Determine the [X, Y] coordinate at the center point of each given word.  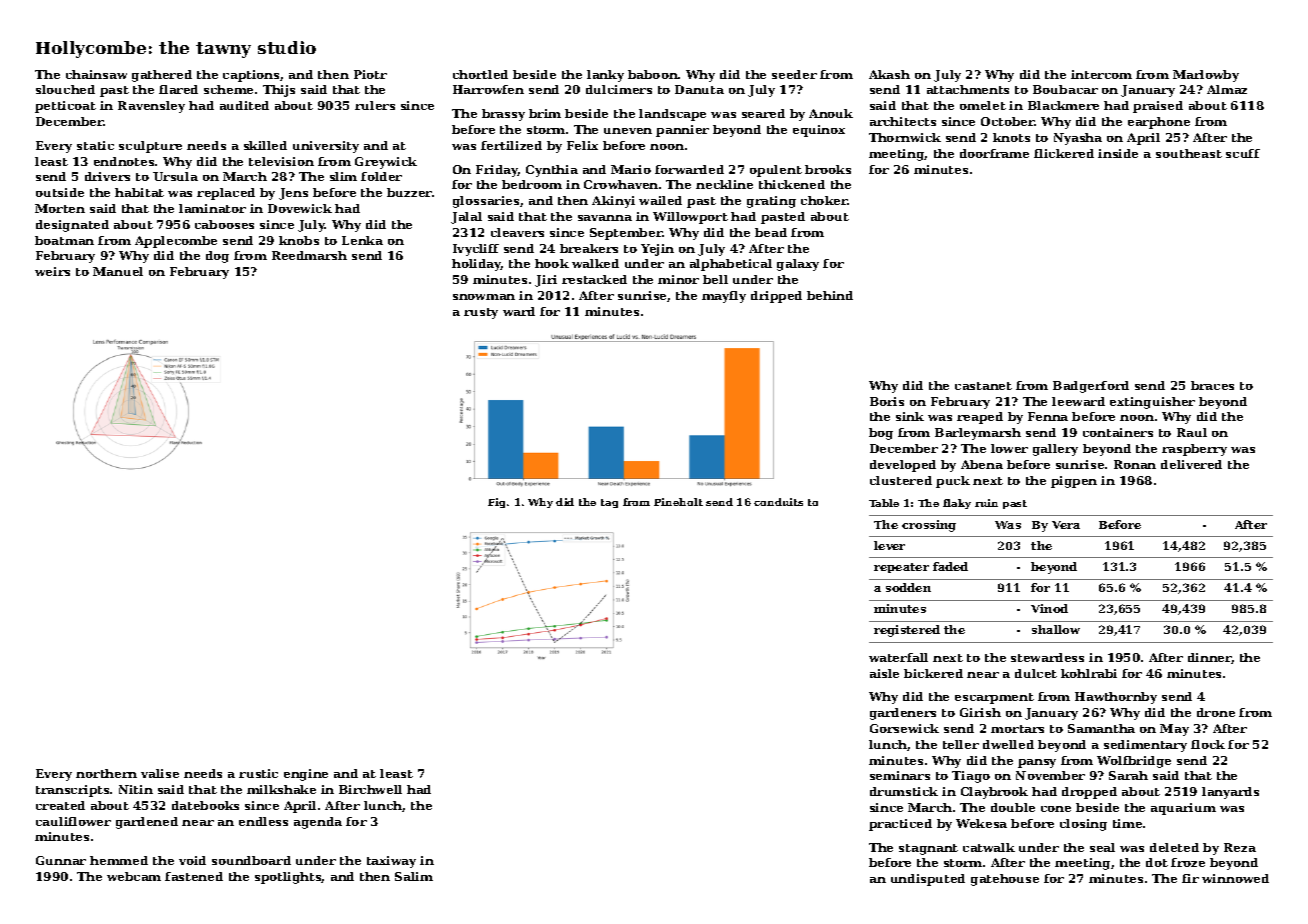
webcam [134, 876]
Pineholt [678, 502]
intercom [1101, 74]
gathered [162, 76]
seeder [794, 74]
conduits [778, 502]
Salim [414, 876]
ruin [986, 503]
